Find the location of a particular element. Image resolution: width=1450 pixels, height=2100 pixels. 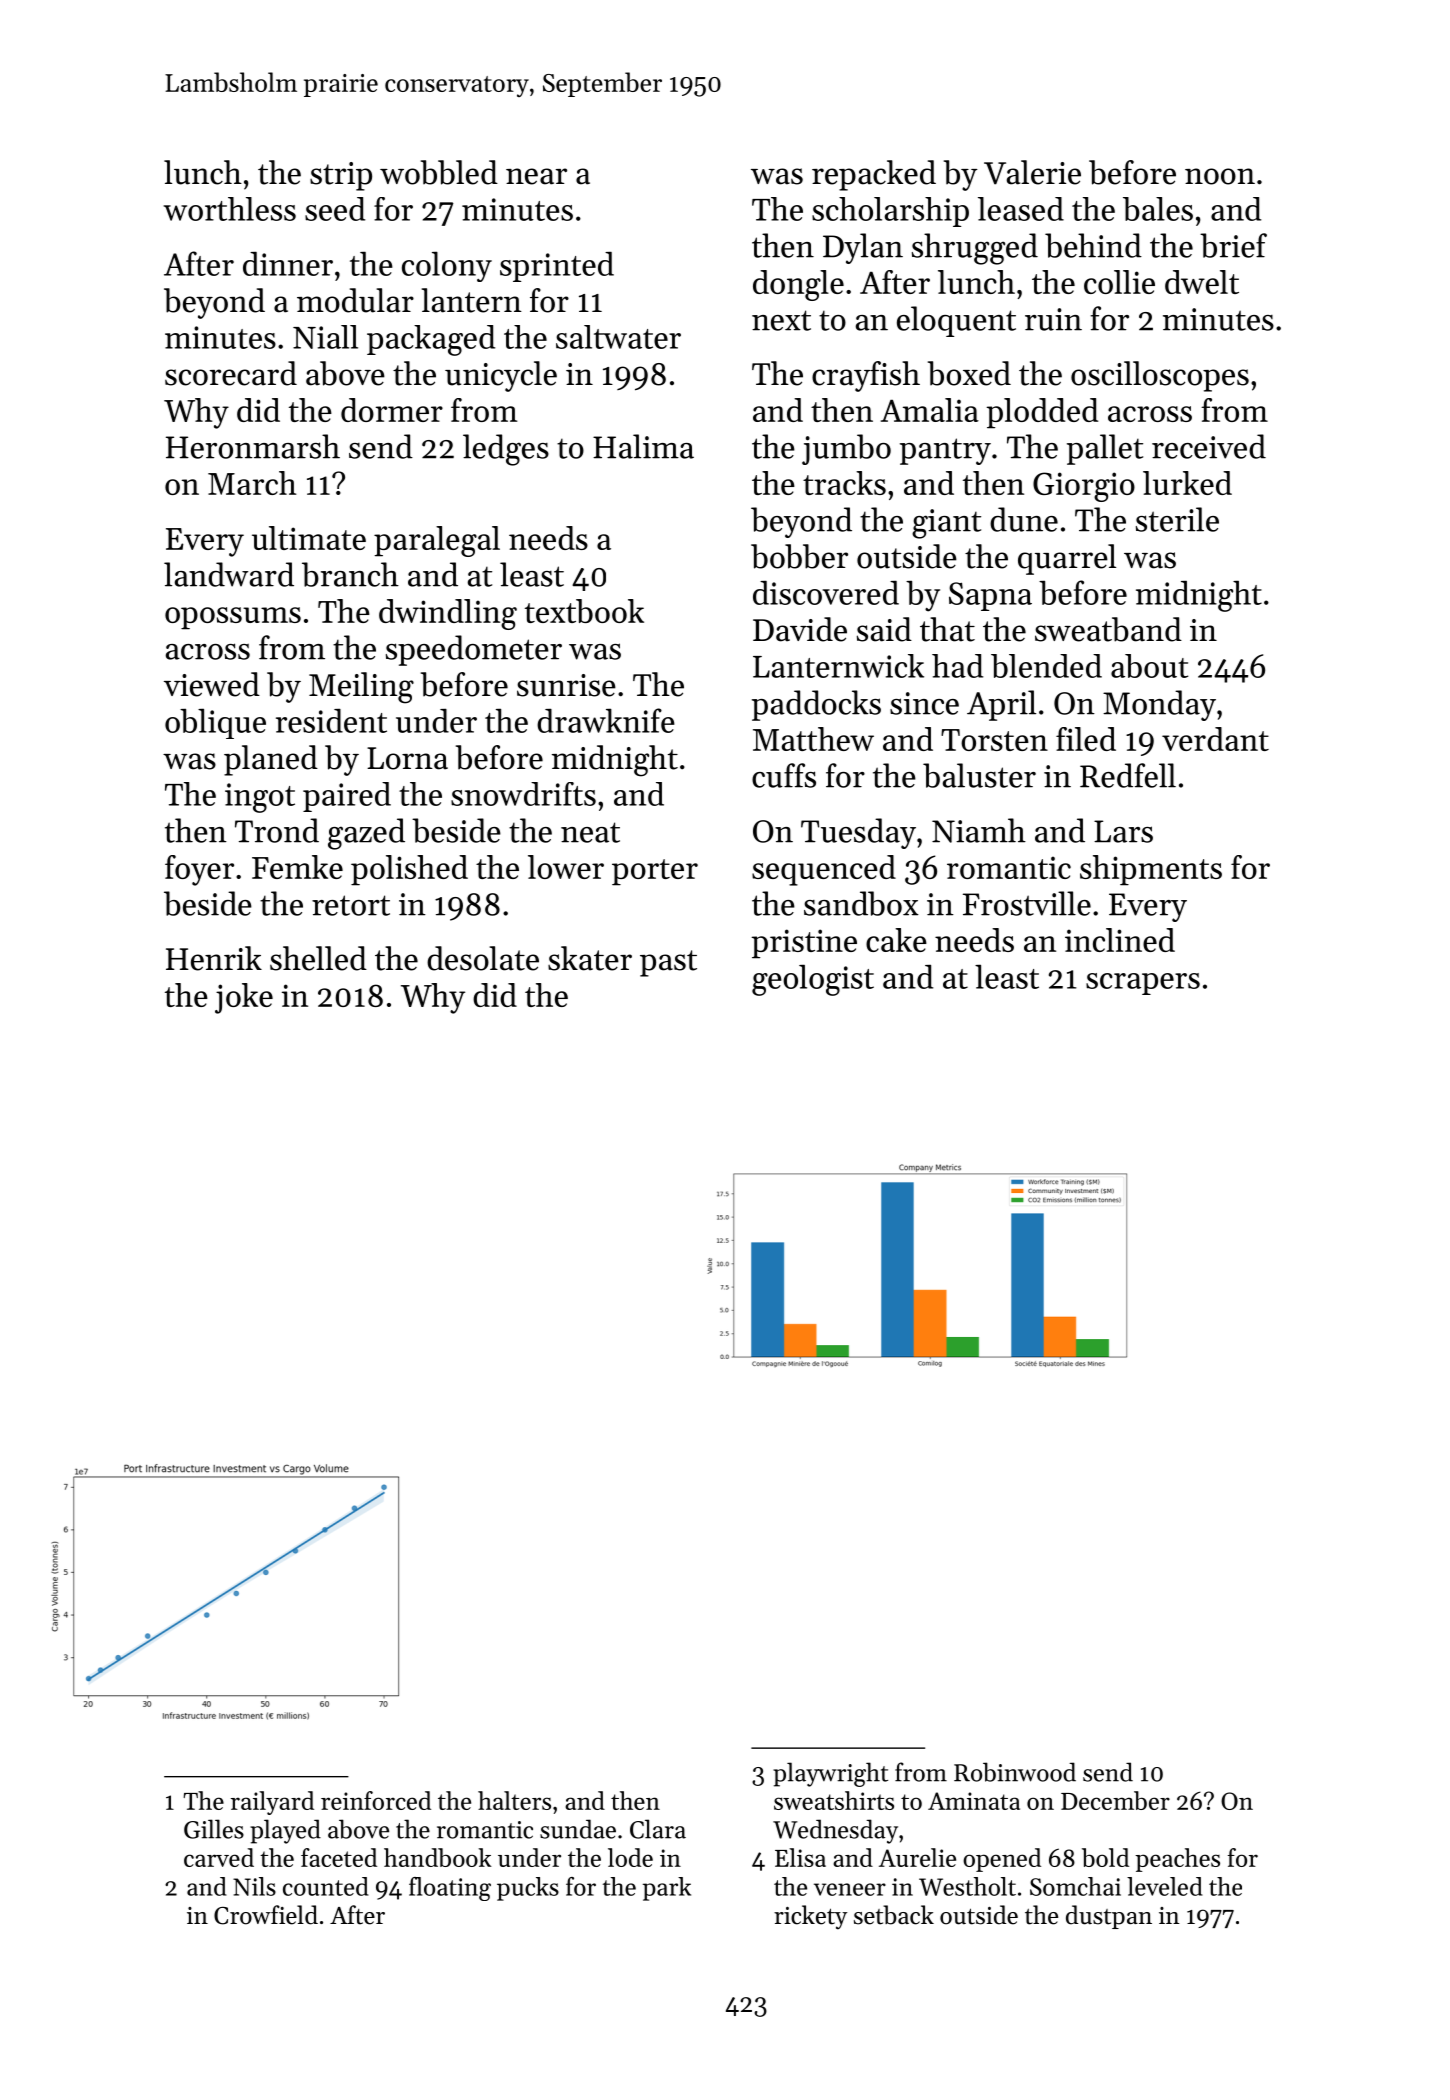

Heronmarsh is located at coordinates (253, 446).
